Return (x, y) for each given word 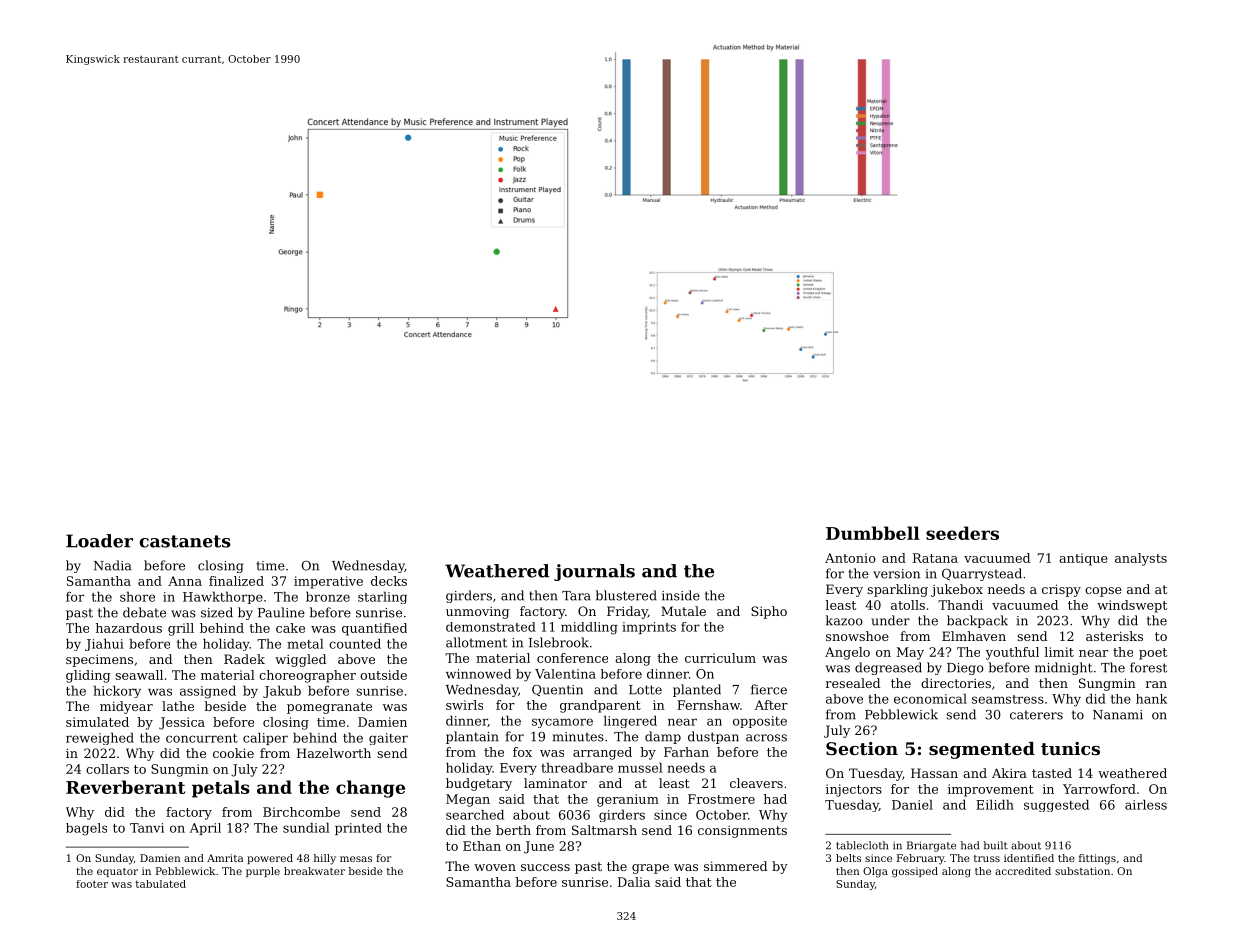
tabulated (161, 884)
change (370, 789)
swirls (464, 705)
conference (572, 658)
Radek (244, 659)
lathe (178, 706)
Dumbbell (873, 533)
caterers (1036, 715)
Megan (468, 800)
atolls (908, 605)
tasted (1052, 773)
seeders (962, 533)
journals (594, 572)
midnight (1064, 668)
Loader (99, 541)
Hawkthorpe (223, 597)
